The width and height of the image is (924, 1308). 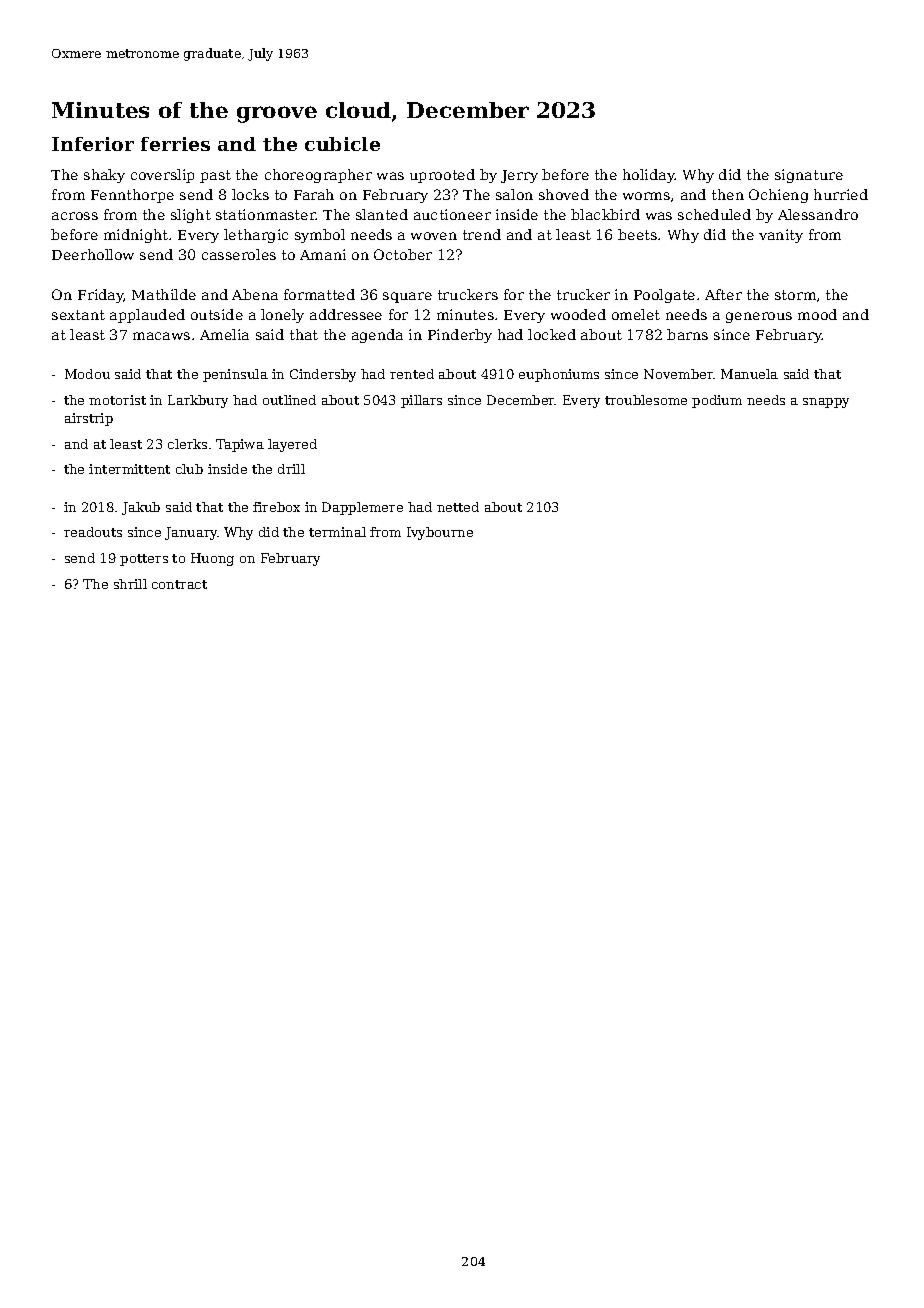 What do you see at coordinates (809, 176) in the image?
I see `signature` at bounding box center [809, 176].
